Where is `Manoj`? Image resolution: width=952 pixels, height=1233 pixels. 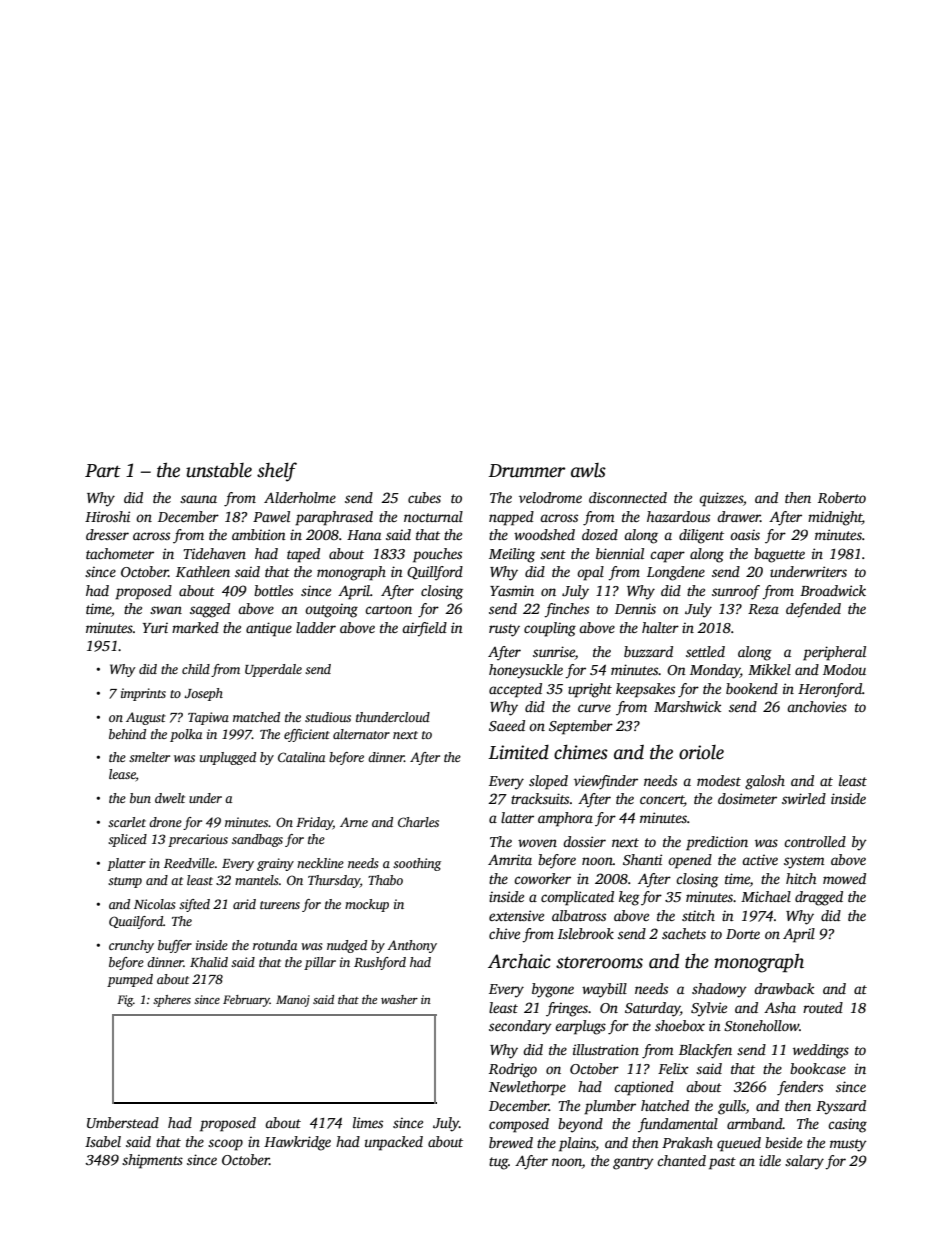
Manoj is located at coordinates (293, 1001).
